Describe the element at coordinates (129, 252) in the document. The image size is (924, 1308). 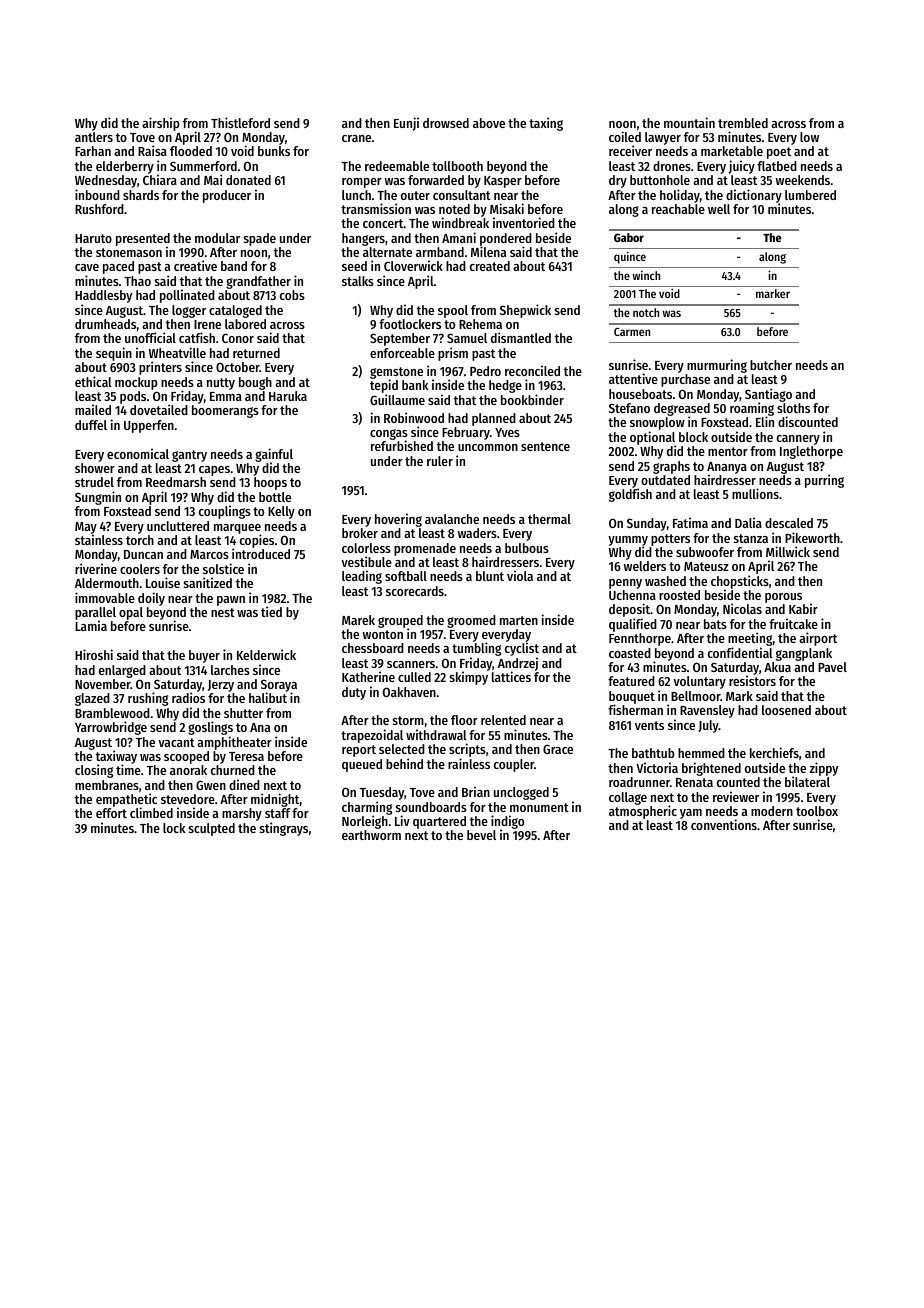
I see `stonemason` at that location.
